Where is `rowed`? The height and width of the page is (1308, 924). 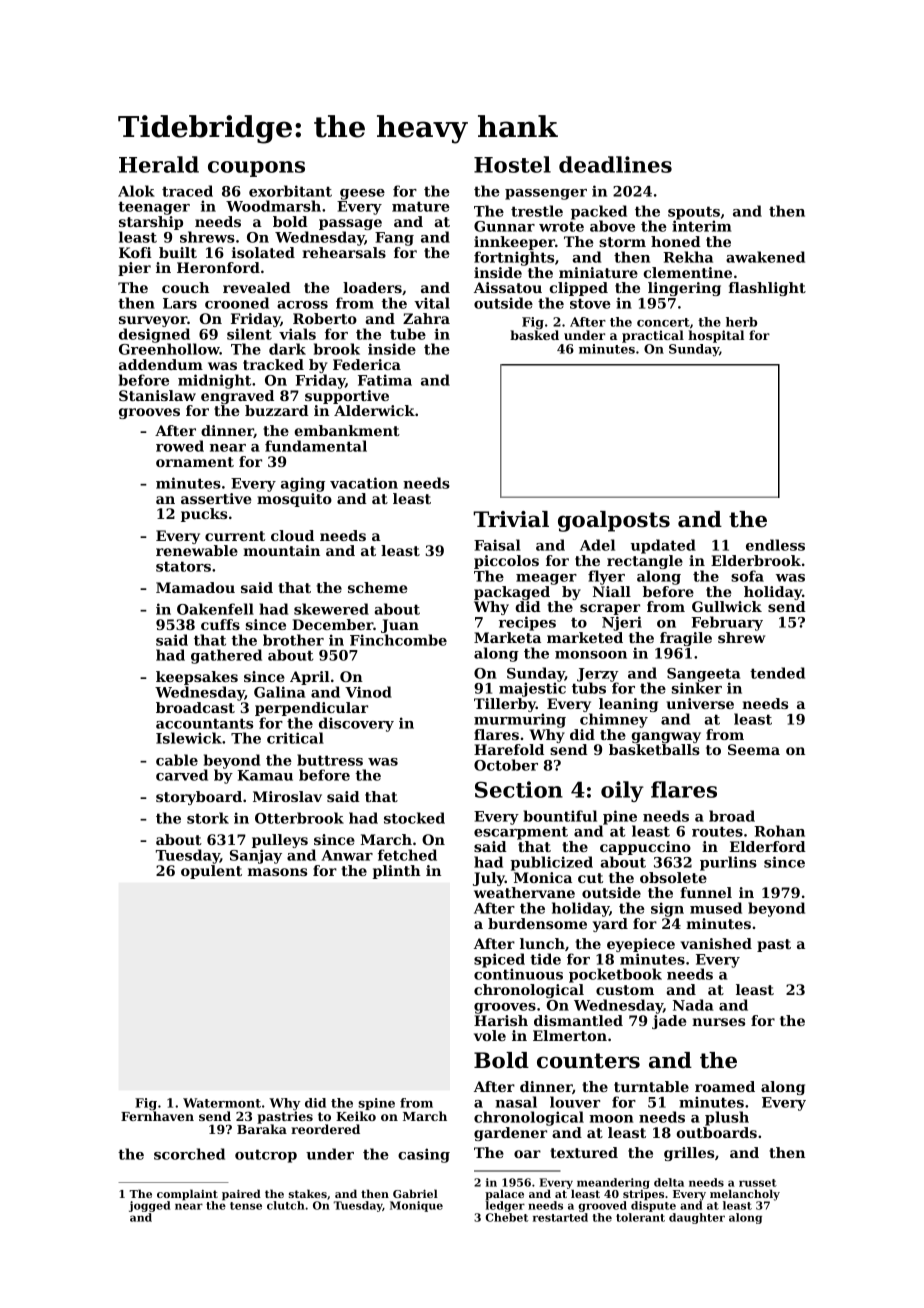 rowed is located at coordinates (180, 446).
